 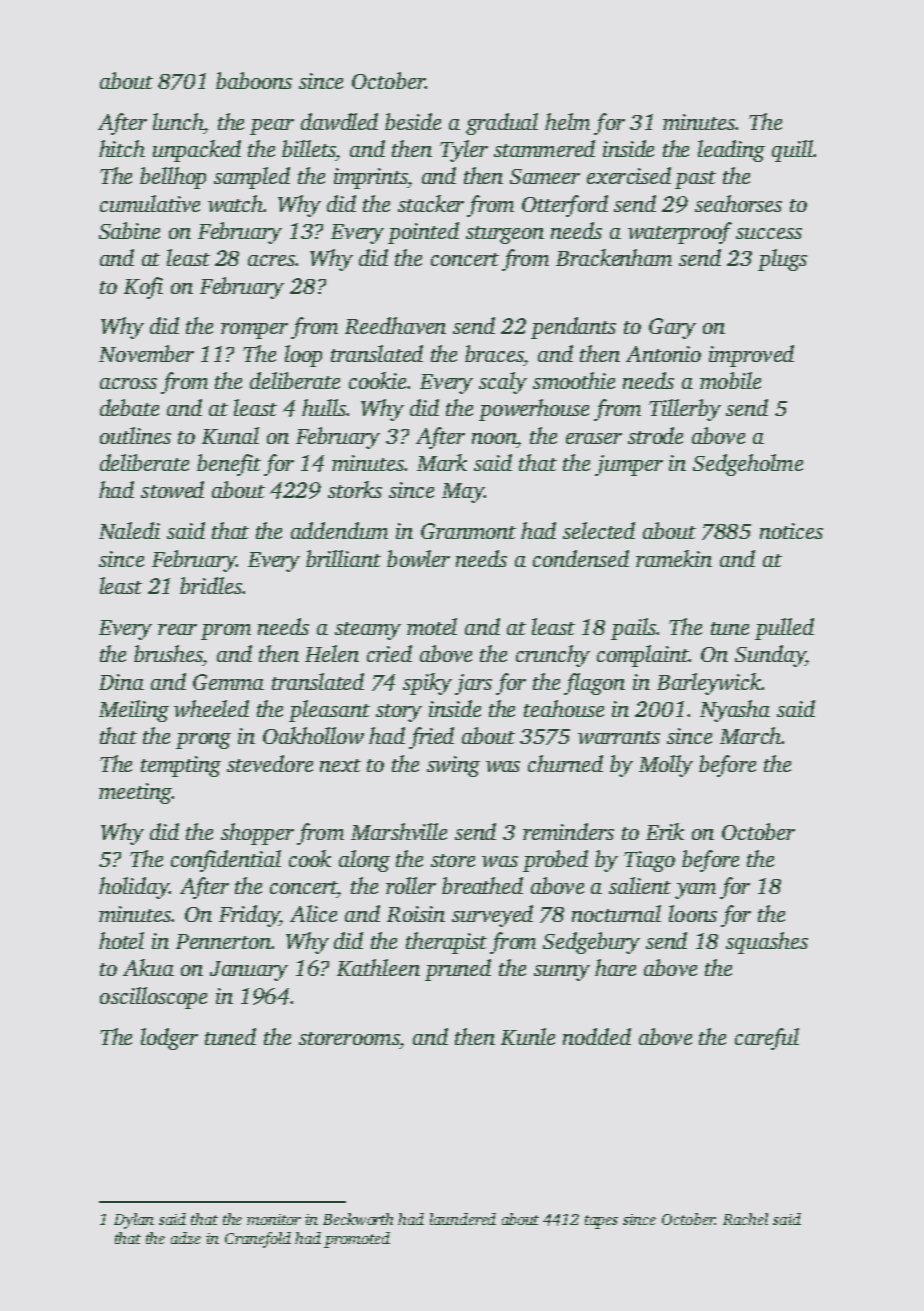 I want to click on condensed, so click(x=581, y=558).
